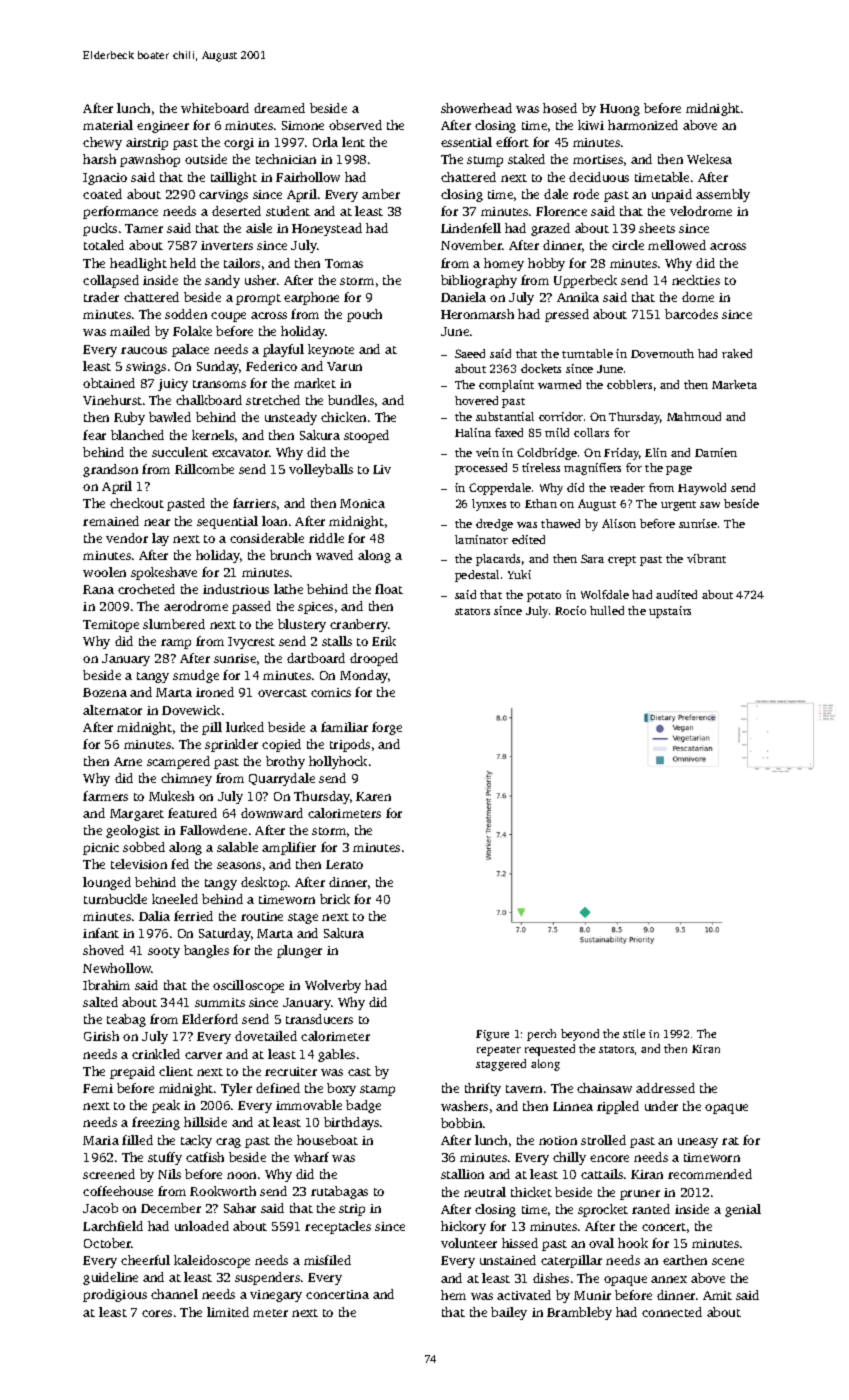 This screenshot has height=1400, width=849. What do you see at coordinates (620, 110) in the screenshot?
I see `Huong` at bounding box center [620, 110].
